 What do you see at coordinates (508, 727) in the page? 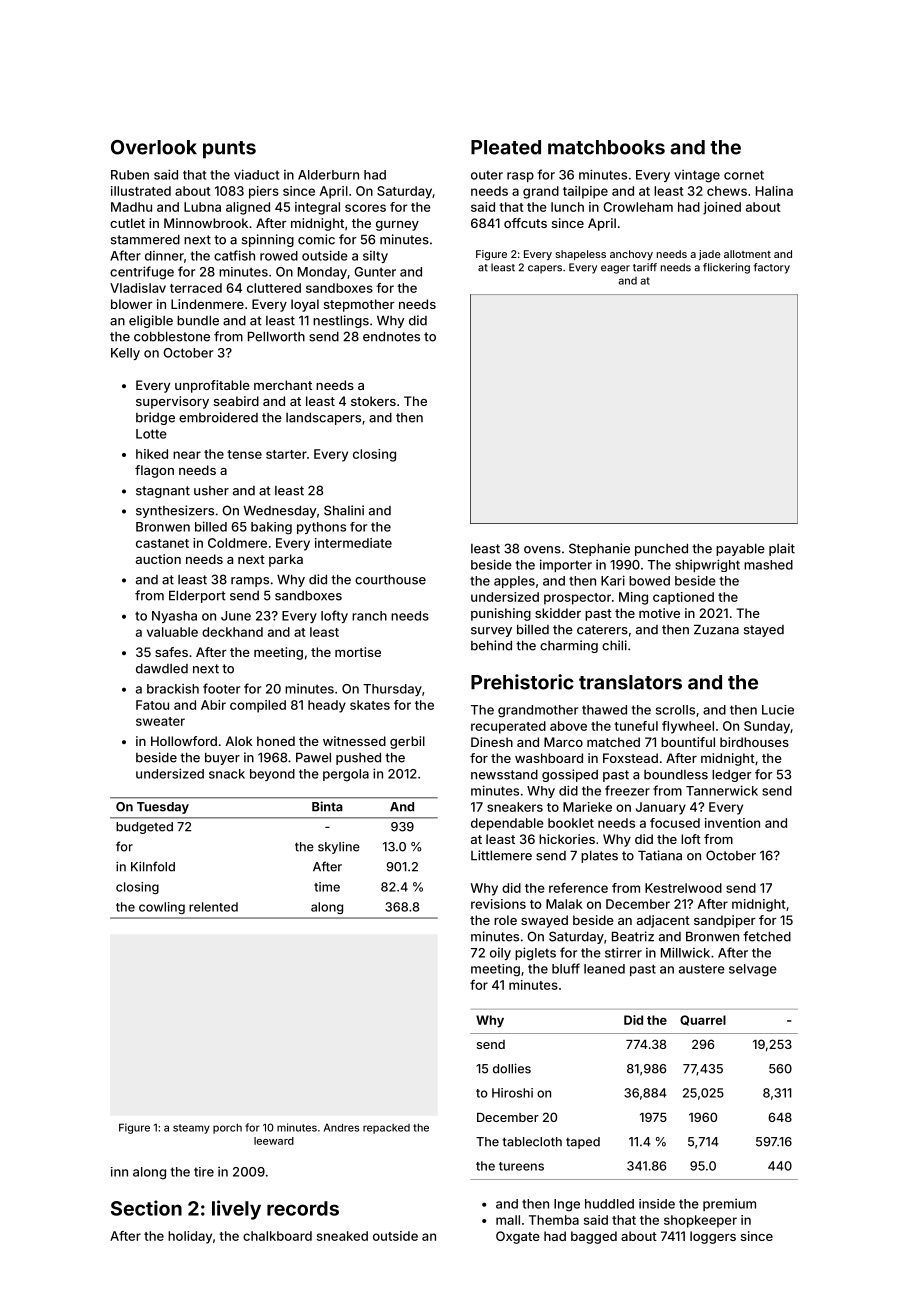
I see `recuperated` at bounding box center [508, 727].
